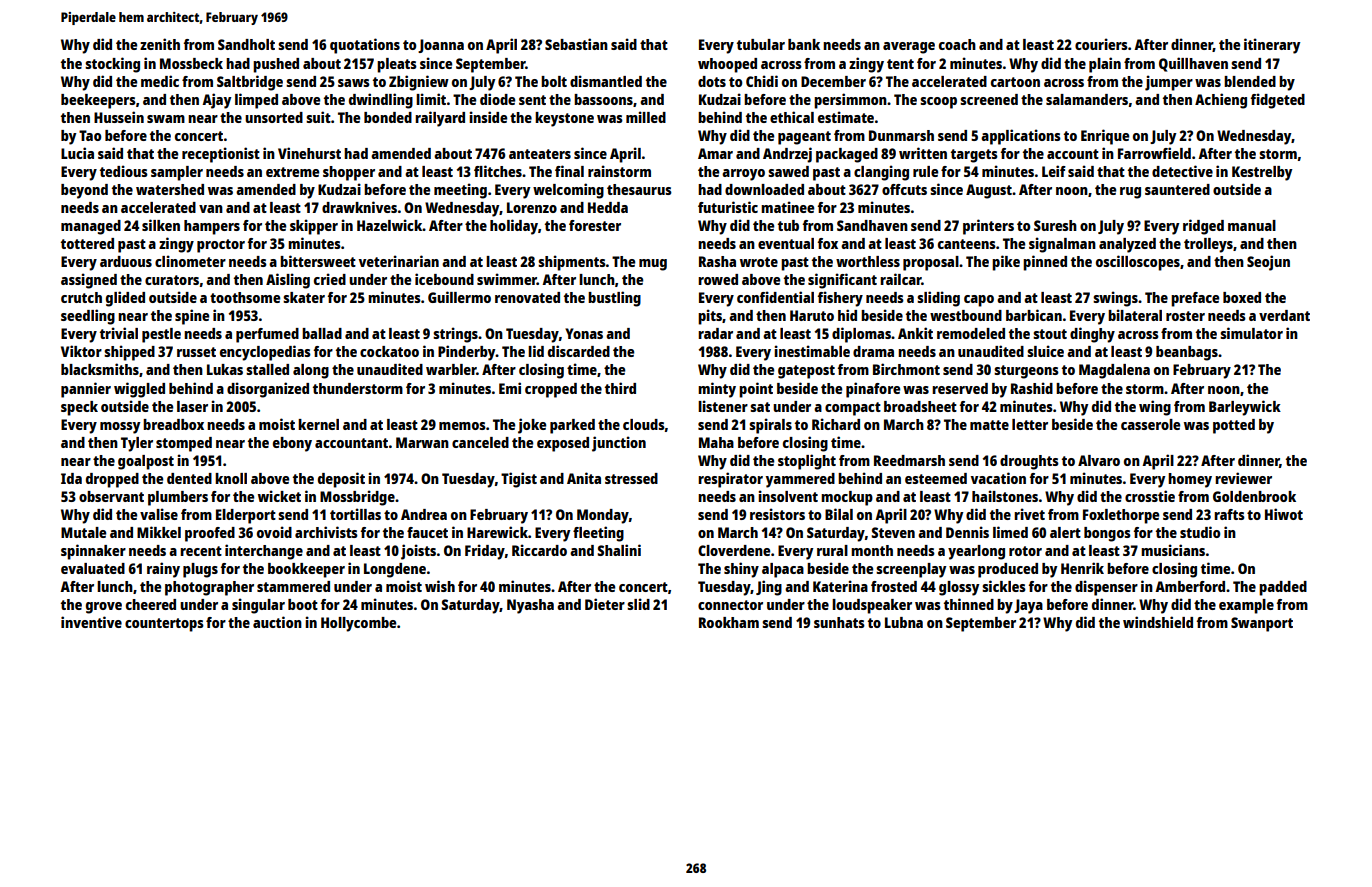 This screenshot has width=1372, height=887. I want to click on anteaters, so click(540, 154).
